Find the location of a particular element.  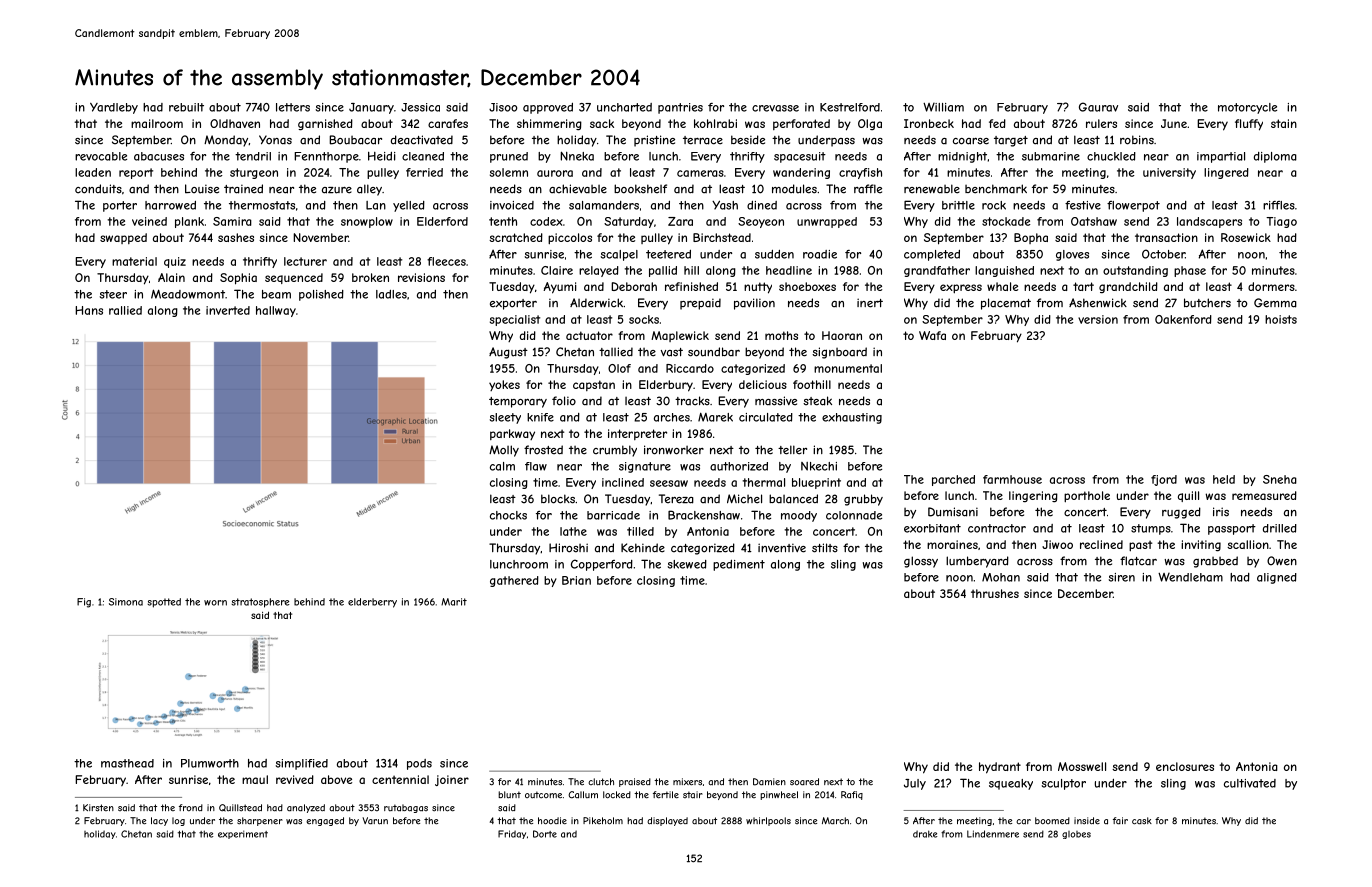

Hans is located at coordinates (89, 310).
